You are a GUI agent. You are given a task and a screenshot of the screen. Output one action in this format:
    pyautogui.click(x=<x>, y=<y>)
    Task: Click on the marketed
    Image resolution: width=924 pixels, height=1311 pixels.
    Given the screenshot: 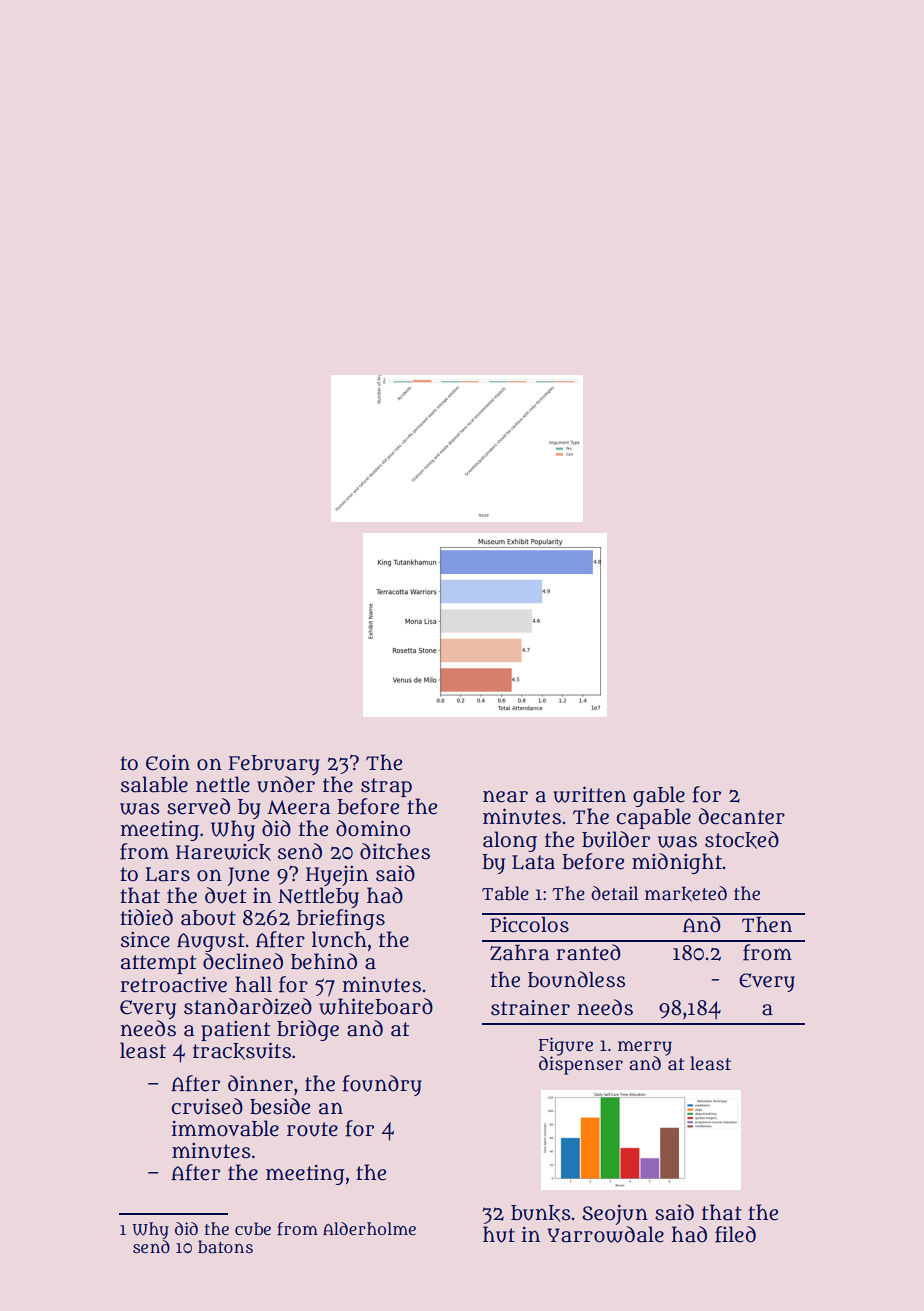 What is the action you would take?
    pyautogui.click(x=686, y=894)
